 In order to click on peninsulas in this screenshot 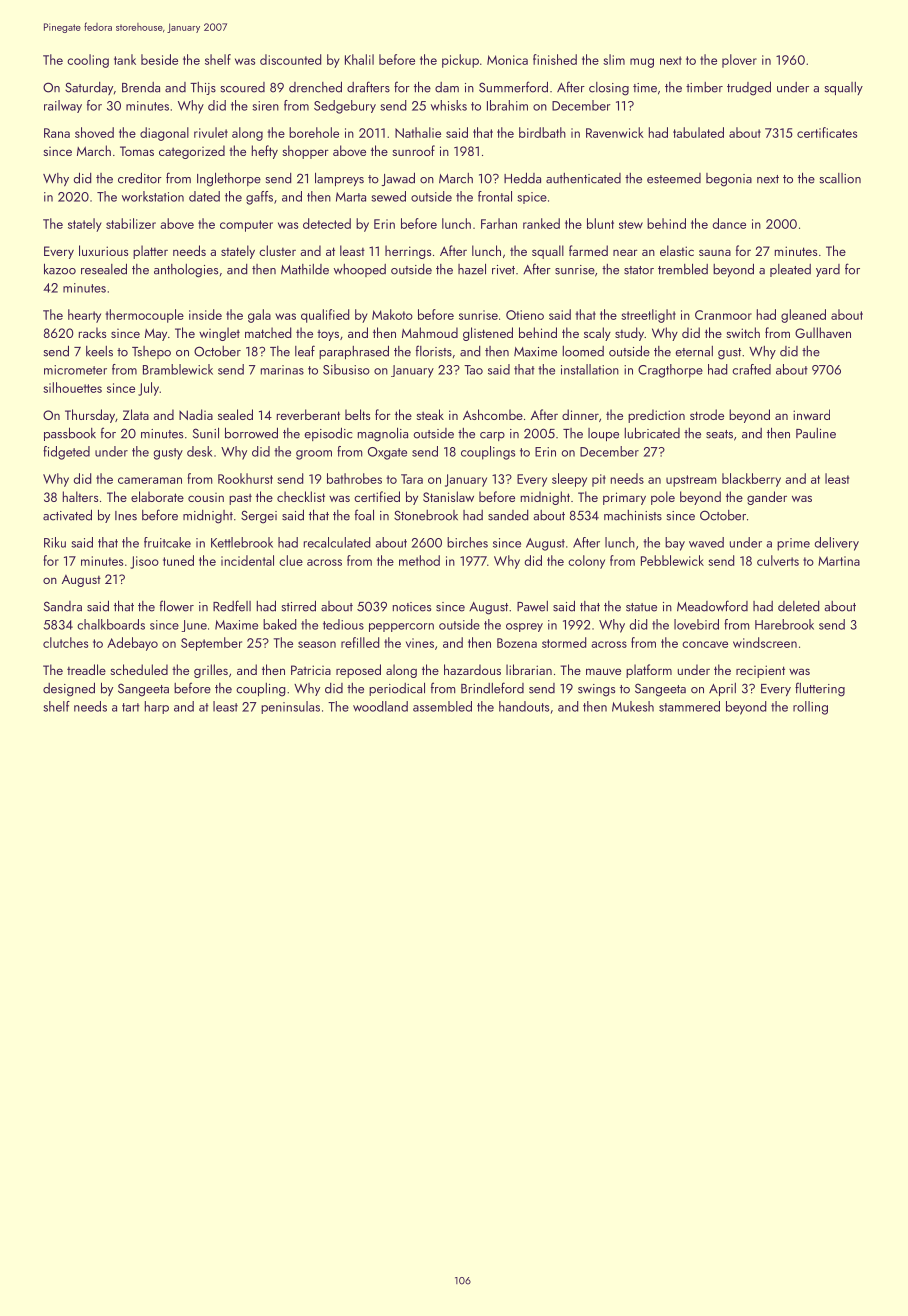, I will do `click(290, 707)`.
